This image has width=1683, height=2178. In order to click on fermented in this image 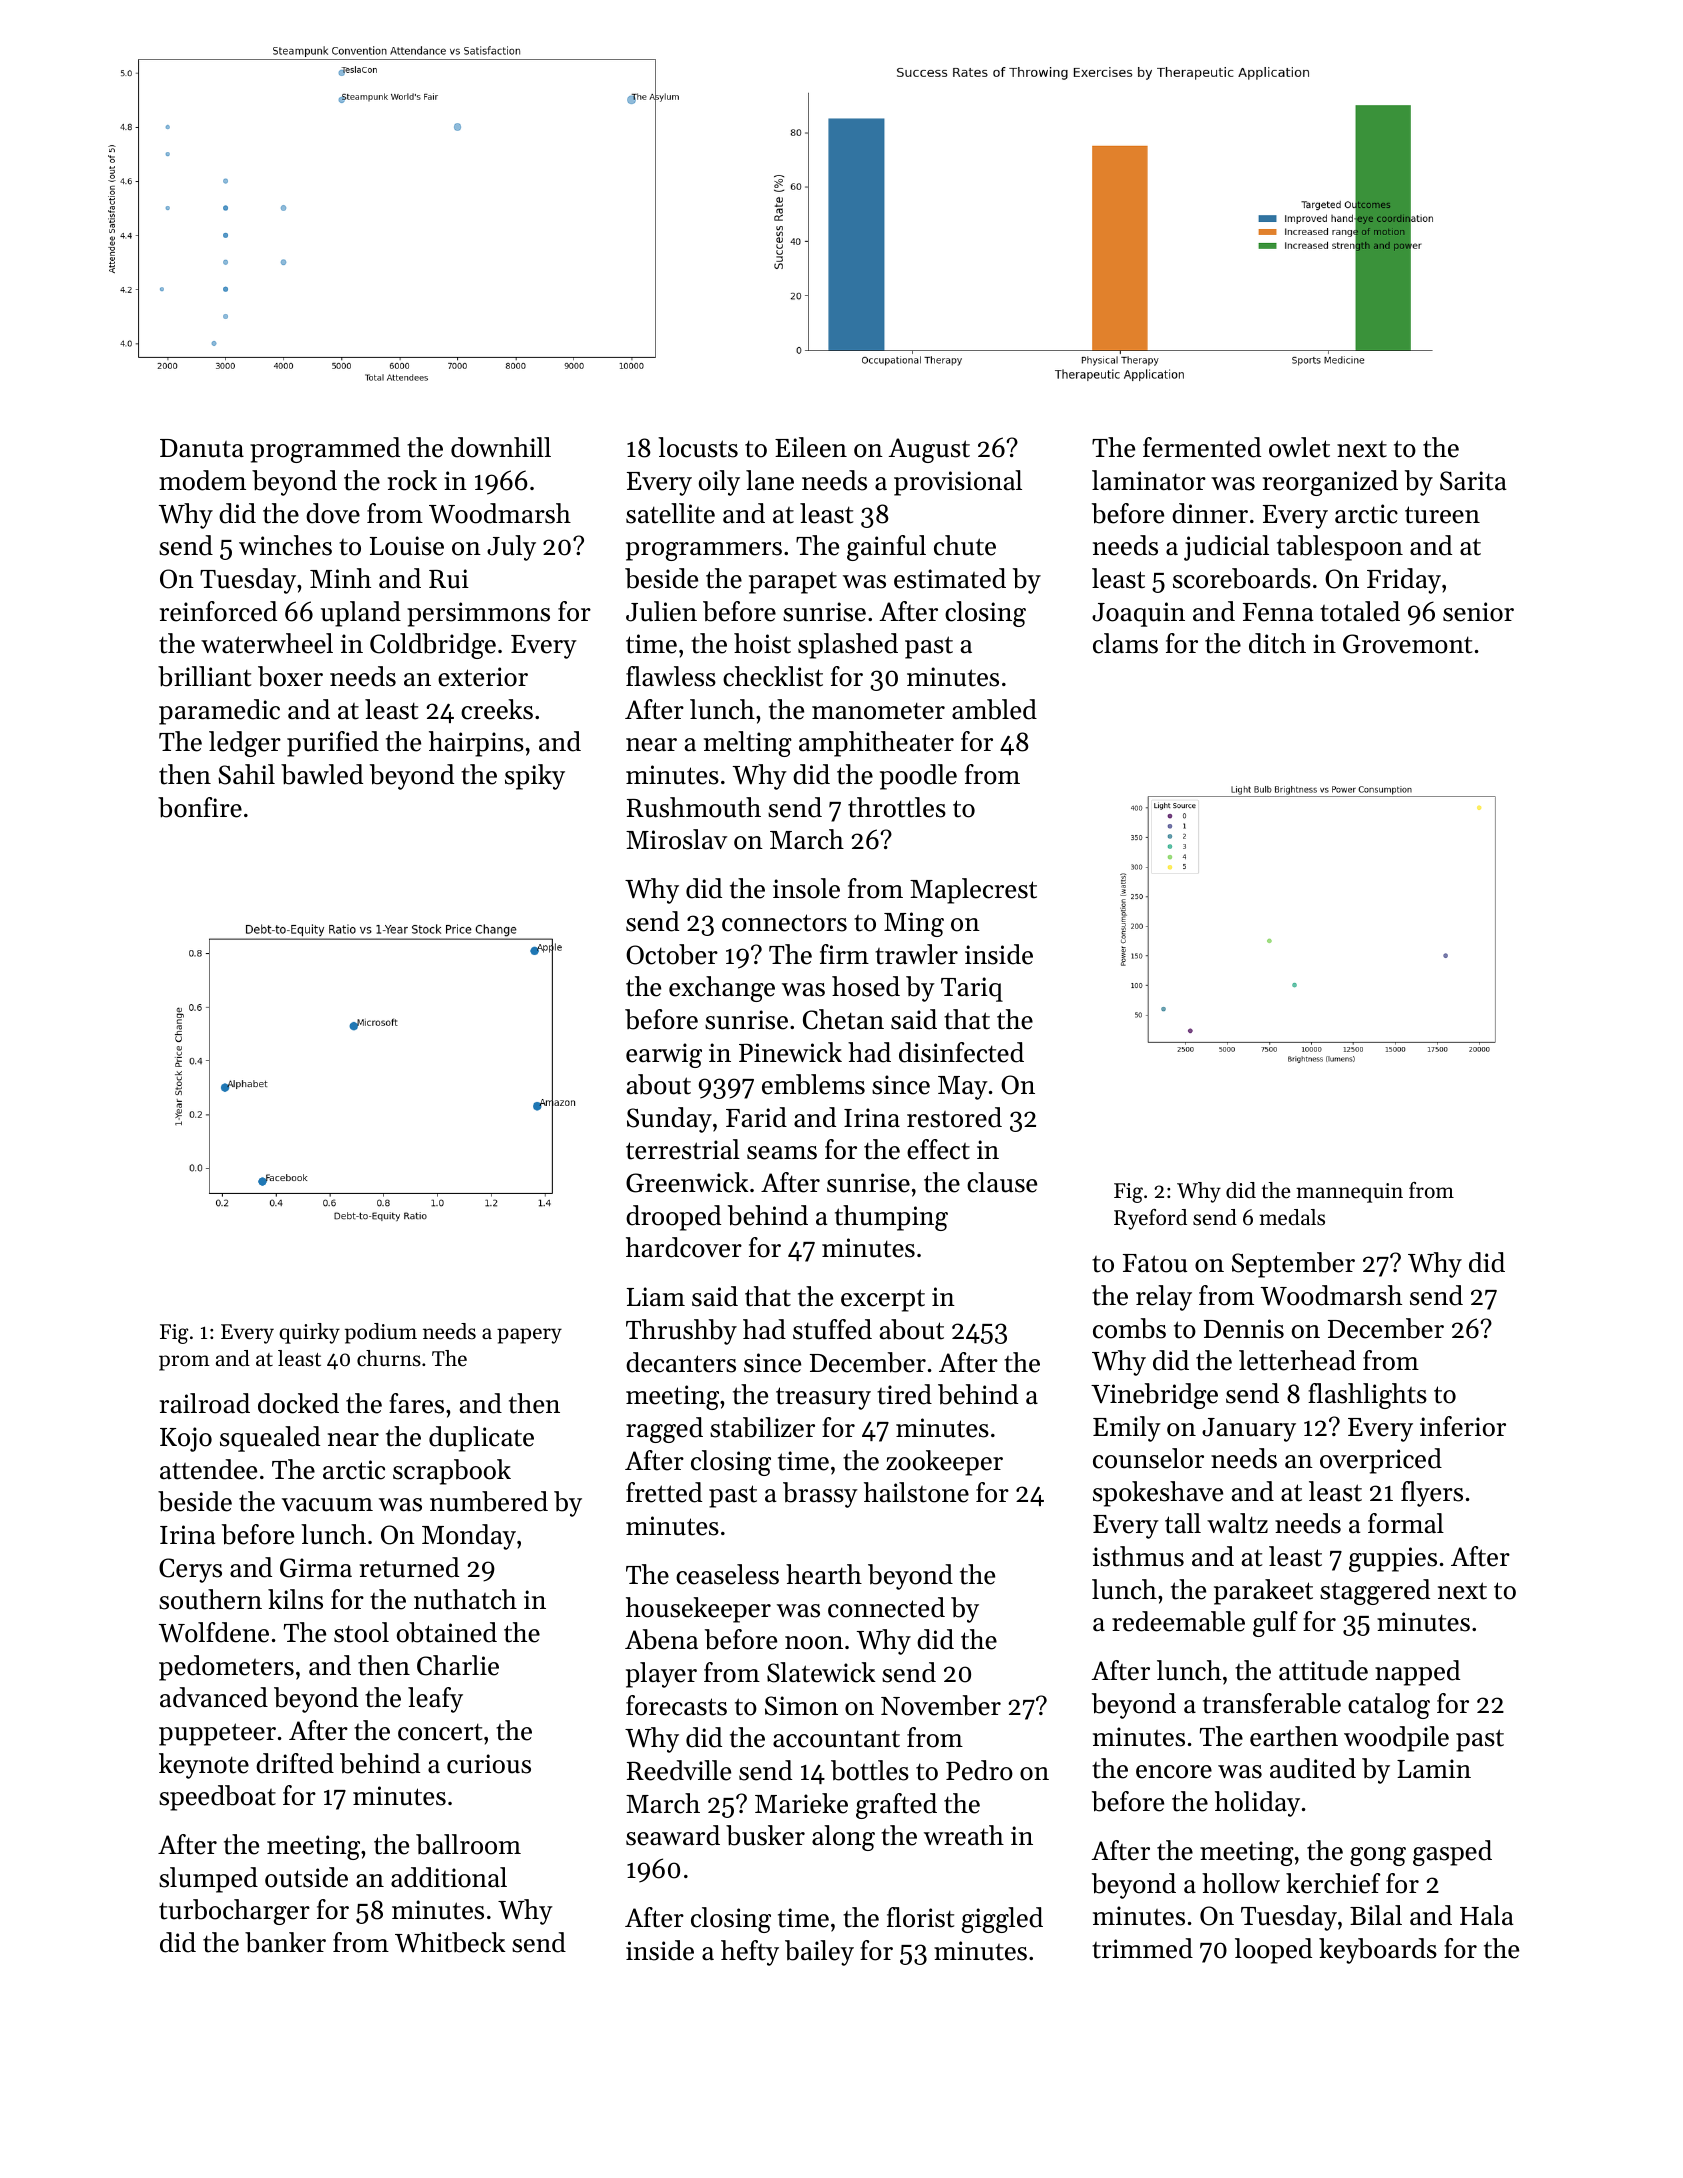, I will do `click(1202, 447)`.
